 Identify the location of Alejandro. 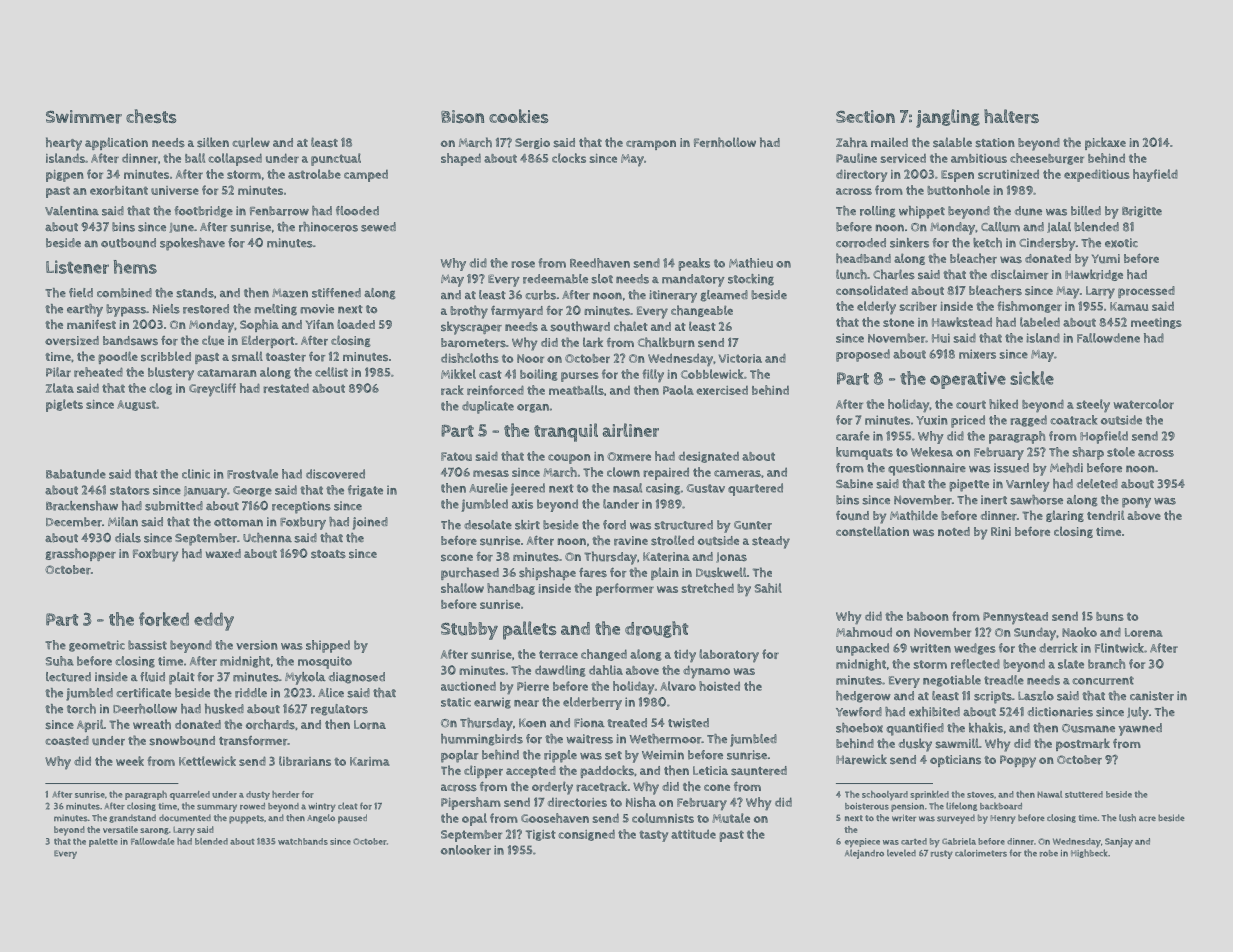
(864, 854).
